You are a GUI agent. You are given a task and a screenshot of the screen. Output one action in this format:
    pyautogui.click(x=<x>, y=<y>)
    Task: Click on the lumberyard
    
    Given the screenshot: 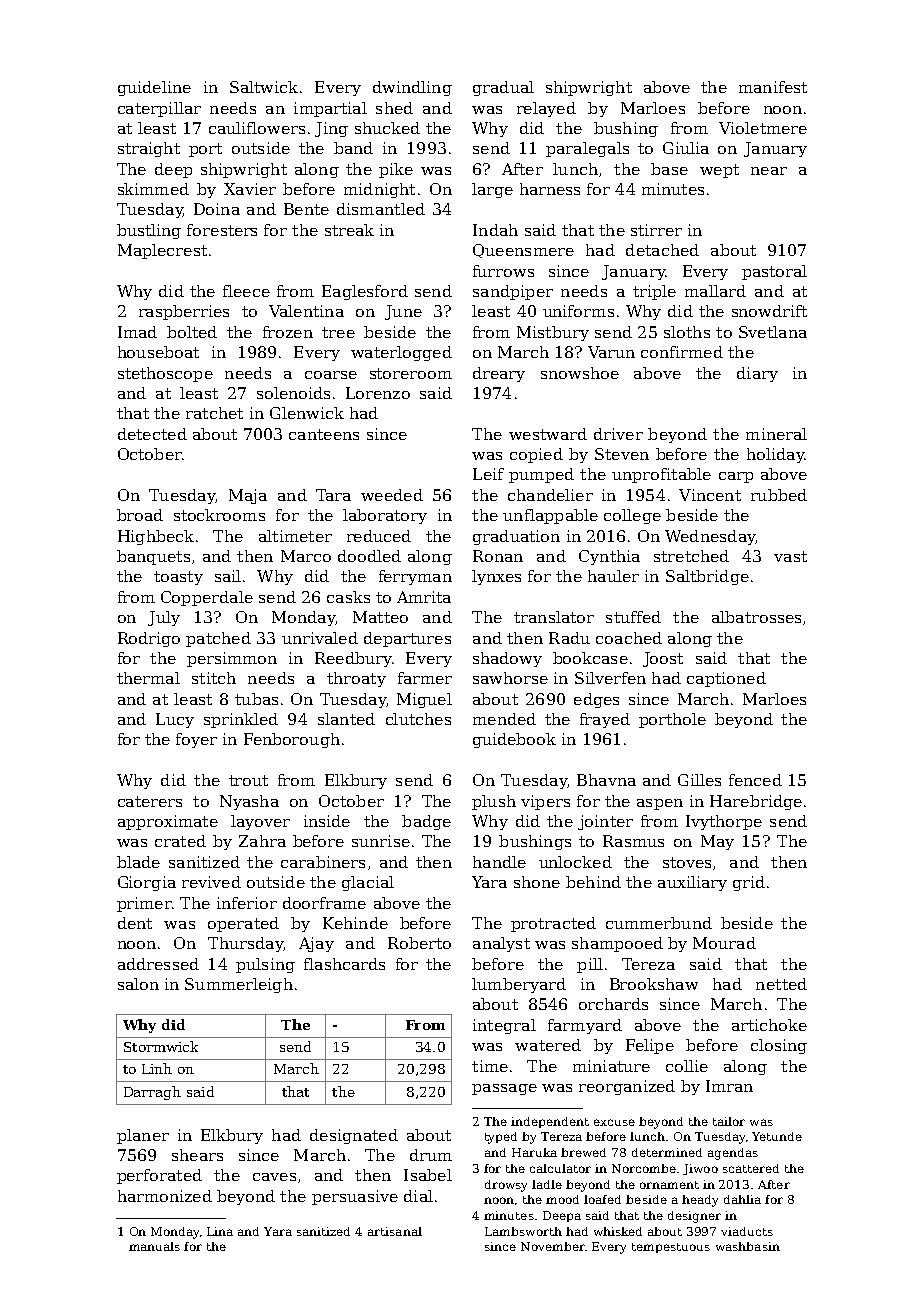 What is the action you would take?
    pyautogui.click(x=519, y=985)
